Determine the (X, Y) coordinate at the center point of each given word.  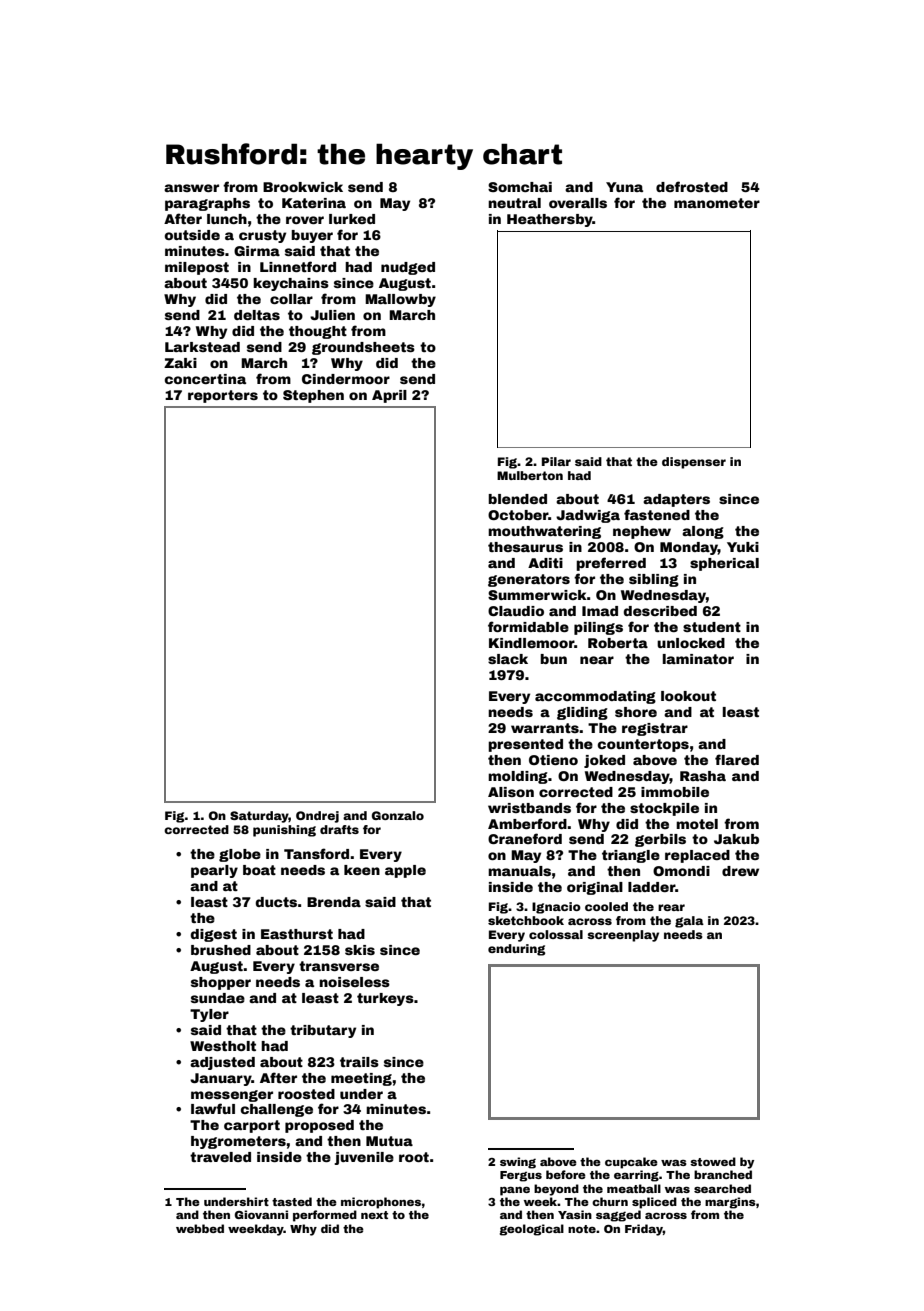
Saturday (259, 817)
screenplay (623, 936)
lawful (213, 1108)
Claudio (516, 611)
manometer (717, 203)
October (518, 515)
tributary (323, 1031)
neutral (514, 203)
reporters (223, 396)
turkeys (385, 999)
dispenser (694, 463)
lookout (688, 696)
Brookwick (303, 187)
